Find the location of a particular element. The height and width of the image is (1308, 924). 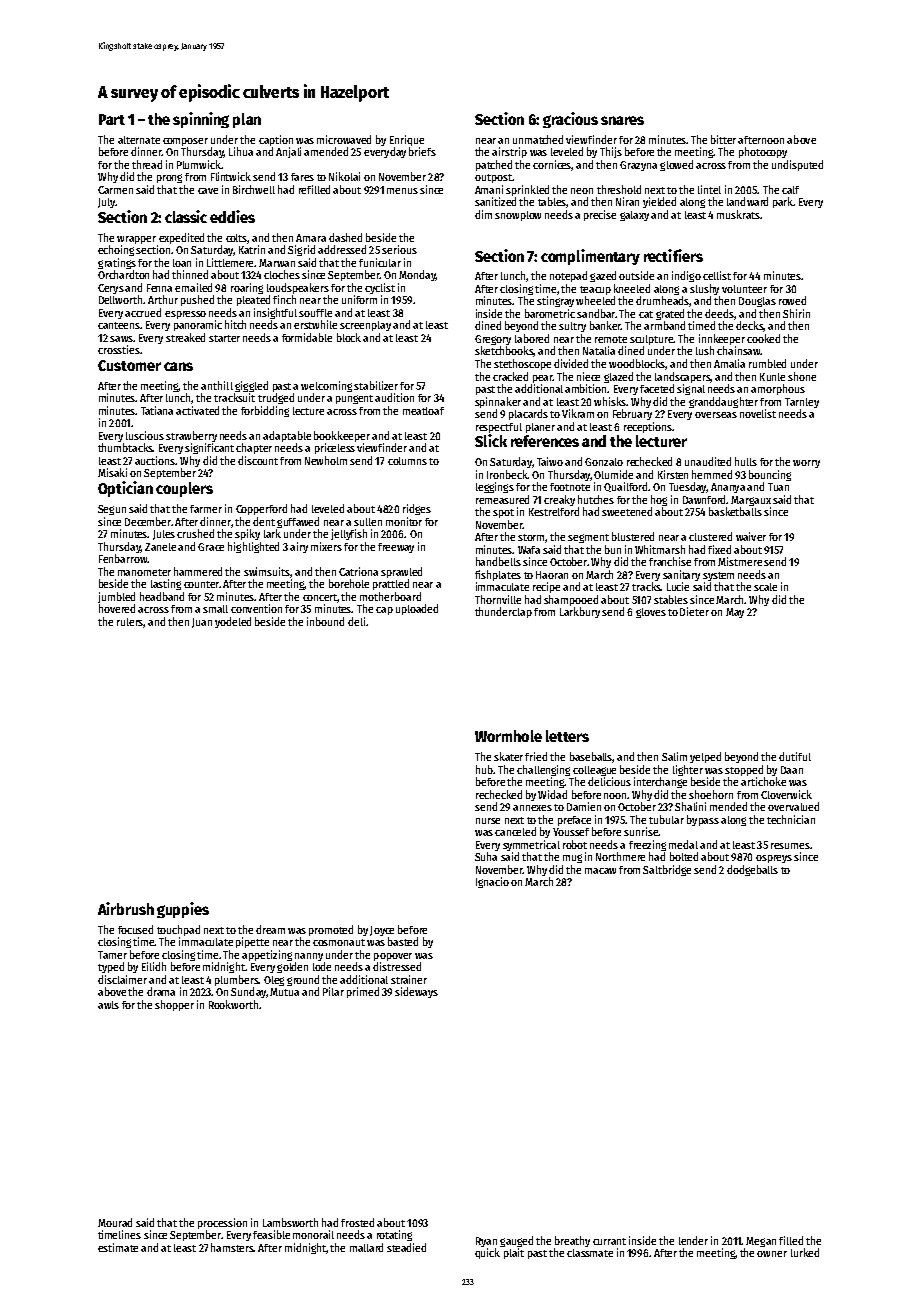

May is located at coordinates (735, 613).
